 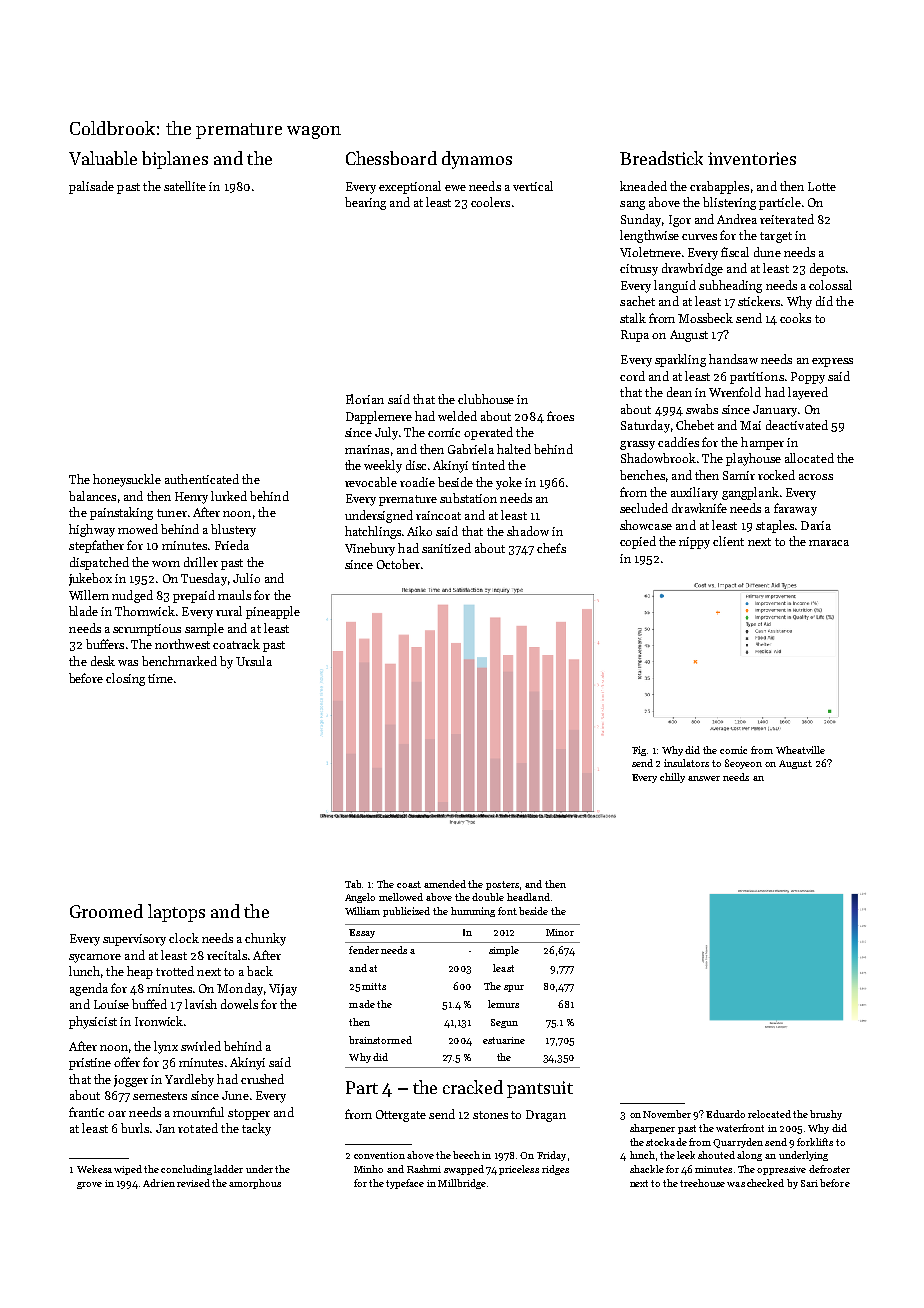 I want to click on Segun, so click(x=504, y=1023).
